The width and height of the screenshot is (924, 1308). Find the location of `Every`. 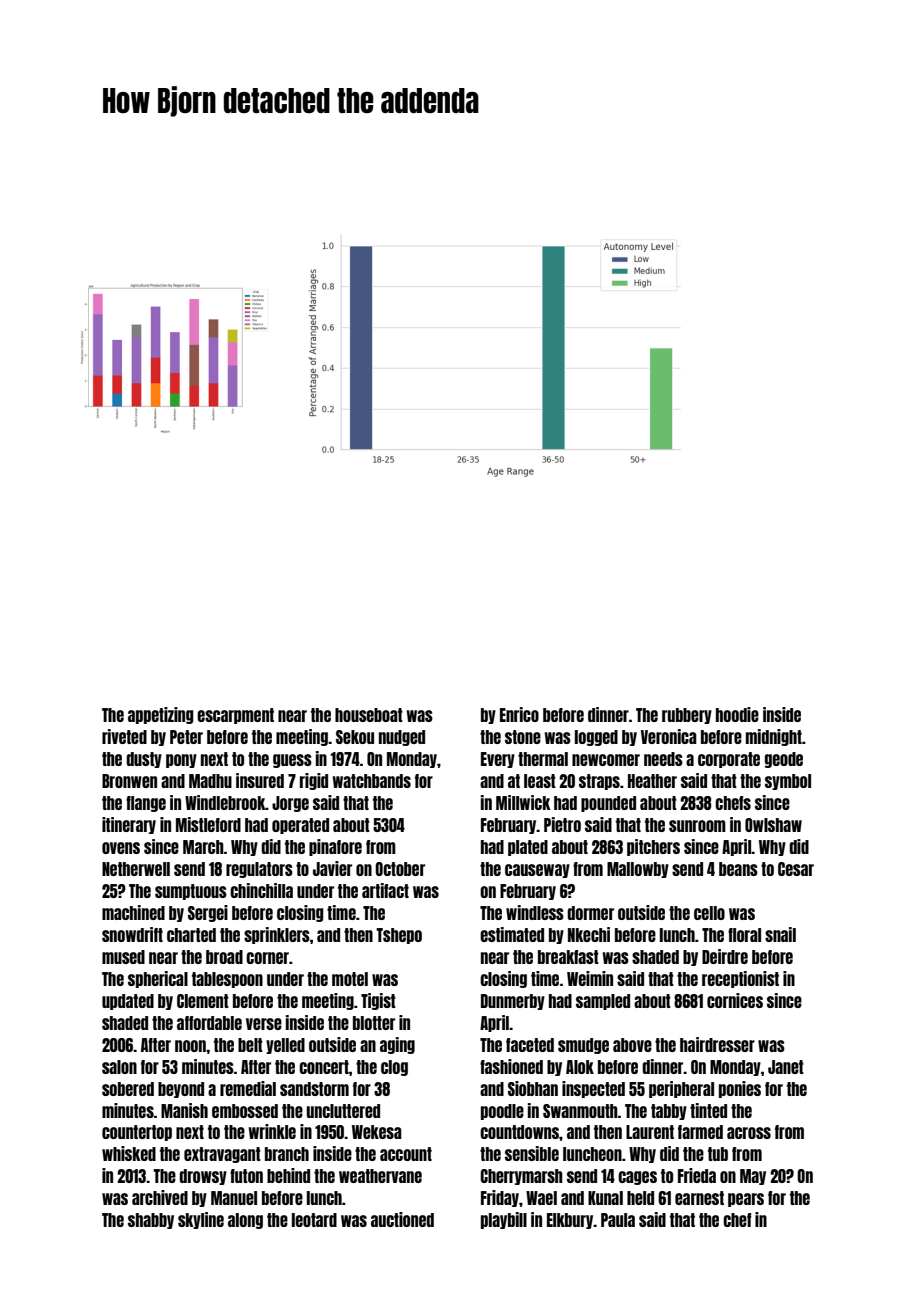

Every is located at coordinates (498, 760).
